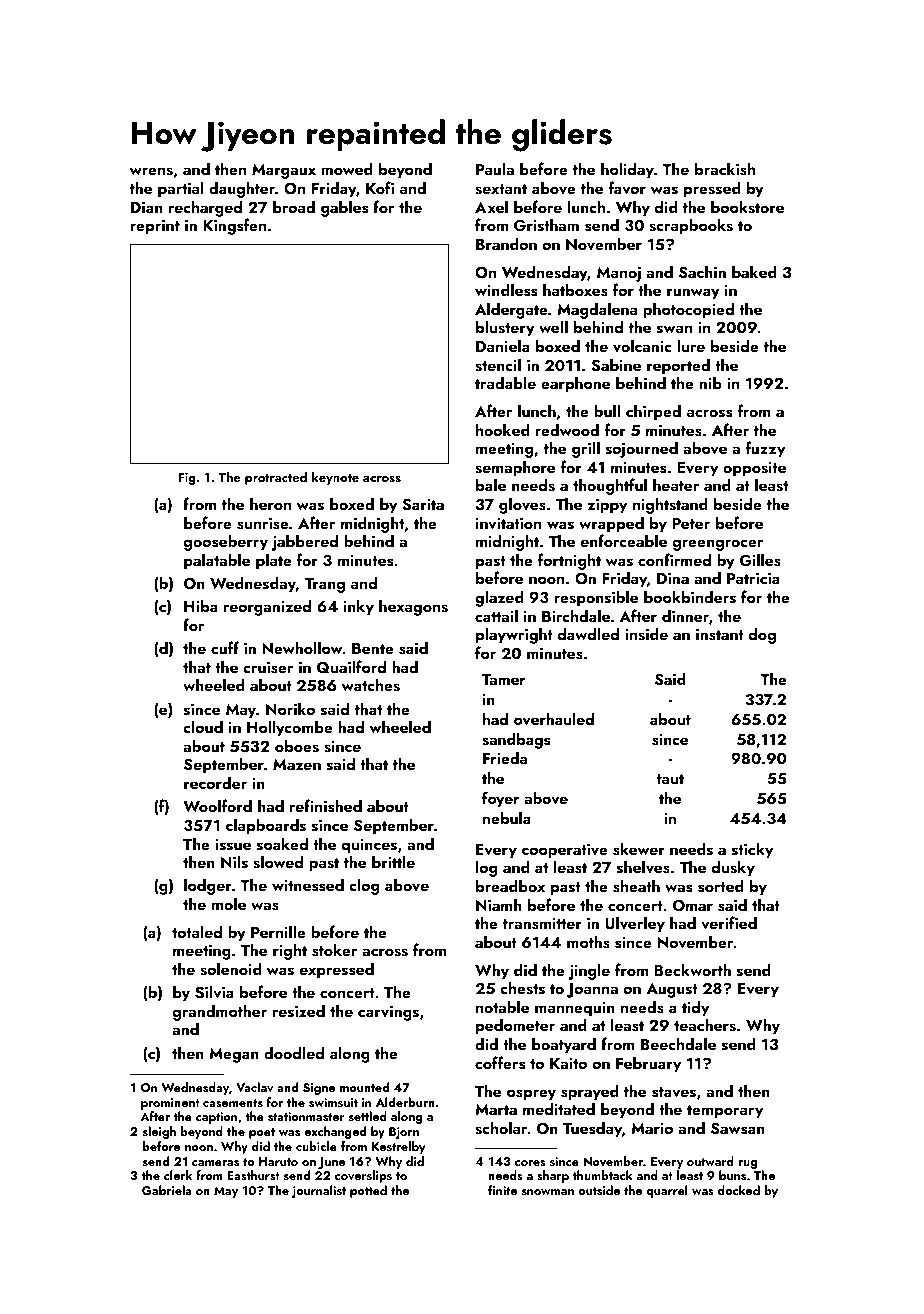 The image size is (924, 1314). Describe the element at coordinates (619, 274) in the screenshot. I see `Manoj` at that location.
